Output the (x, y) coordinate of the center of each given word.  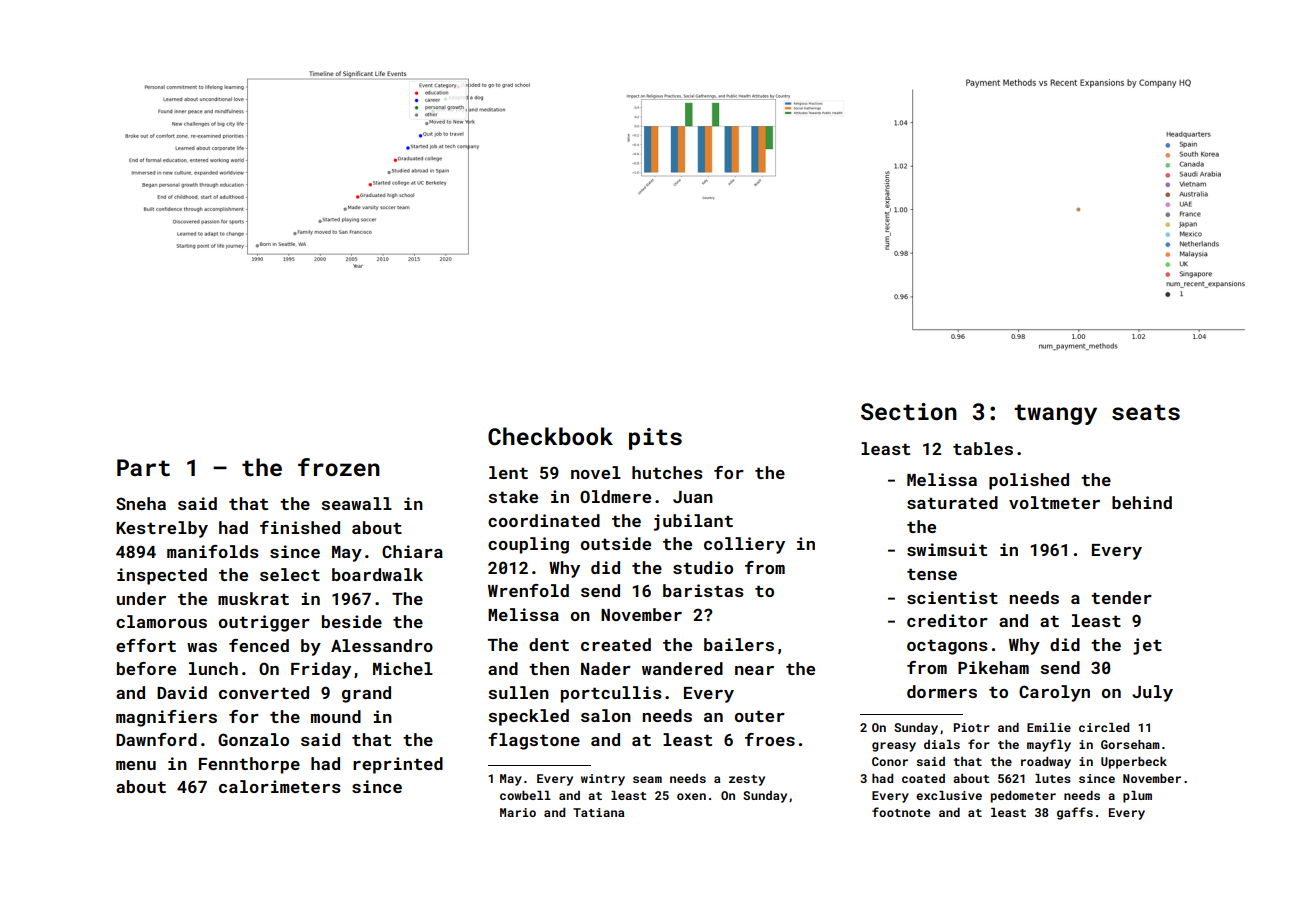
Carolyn (1054, 693)
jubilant (693, 522)
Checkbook (550, 436)
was (202, 647)
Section (909, 411)
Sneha (141, 503)
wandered (682, 668)
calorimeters (280, 786)
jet (1147, 646)
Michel (403, 668)
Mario (518, 812)
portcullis (611, 694)
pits (655, 439)
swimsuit (947, 549)
